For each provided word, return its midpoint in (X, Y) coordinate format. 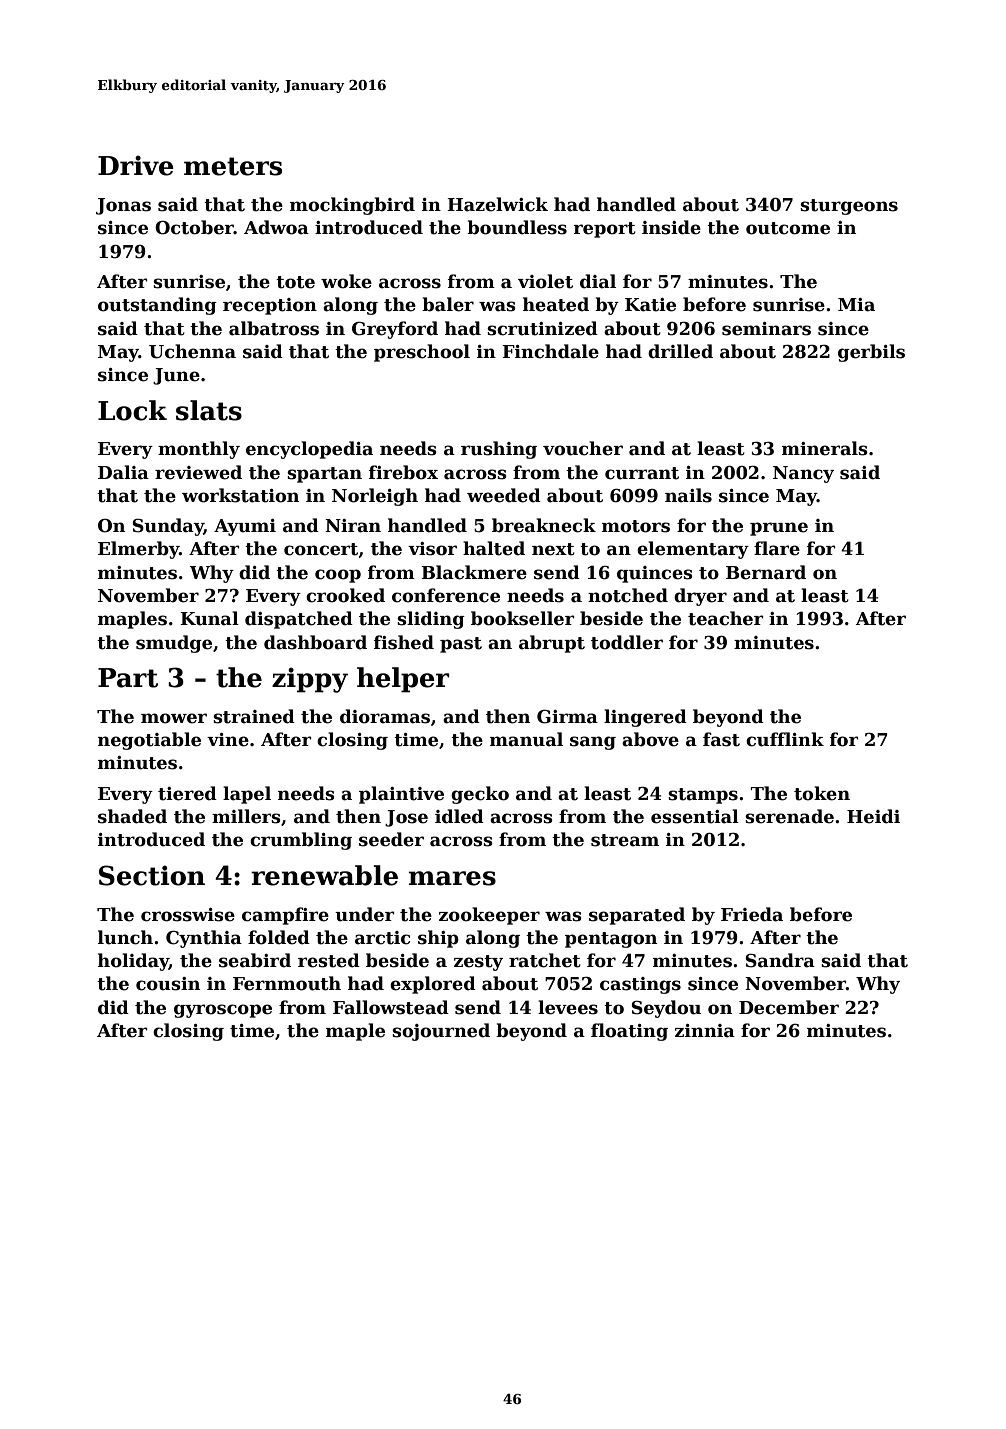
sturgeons (849, 207)
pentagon (611, 940)
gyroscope (223, 1011)
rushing (499, 450)
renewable (324, 875)
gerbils (871, 353)
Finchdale (550, 351)
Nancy (803, 474)
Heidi (873, 816)
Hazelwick (497, 204)
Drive (136, 165)
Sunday (168, 527)
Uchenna (192, 351)
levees (568, 1007)
